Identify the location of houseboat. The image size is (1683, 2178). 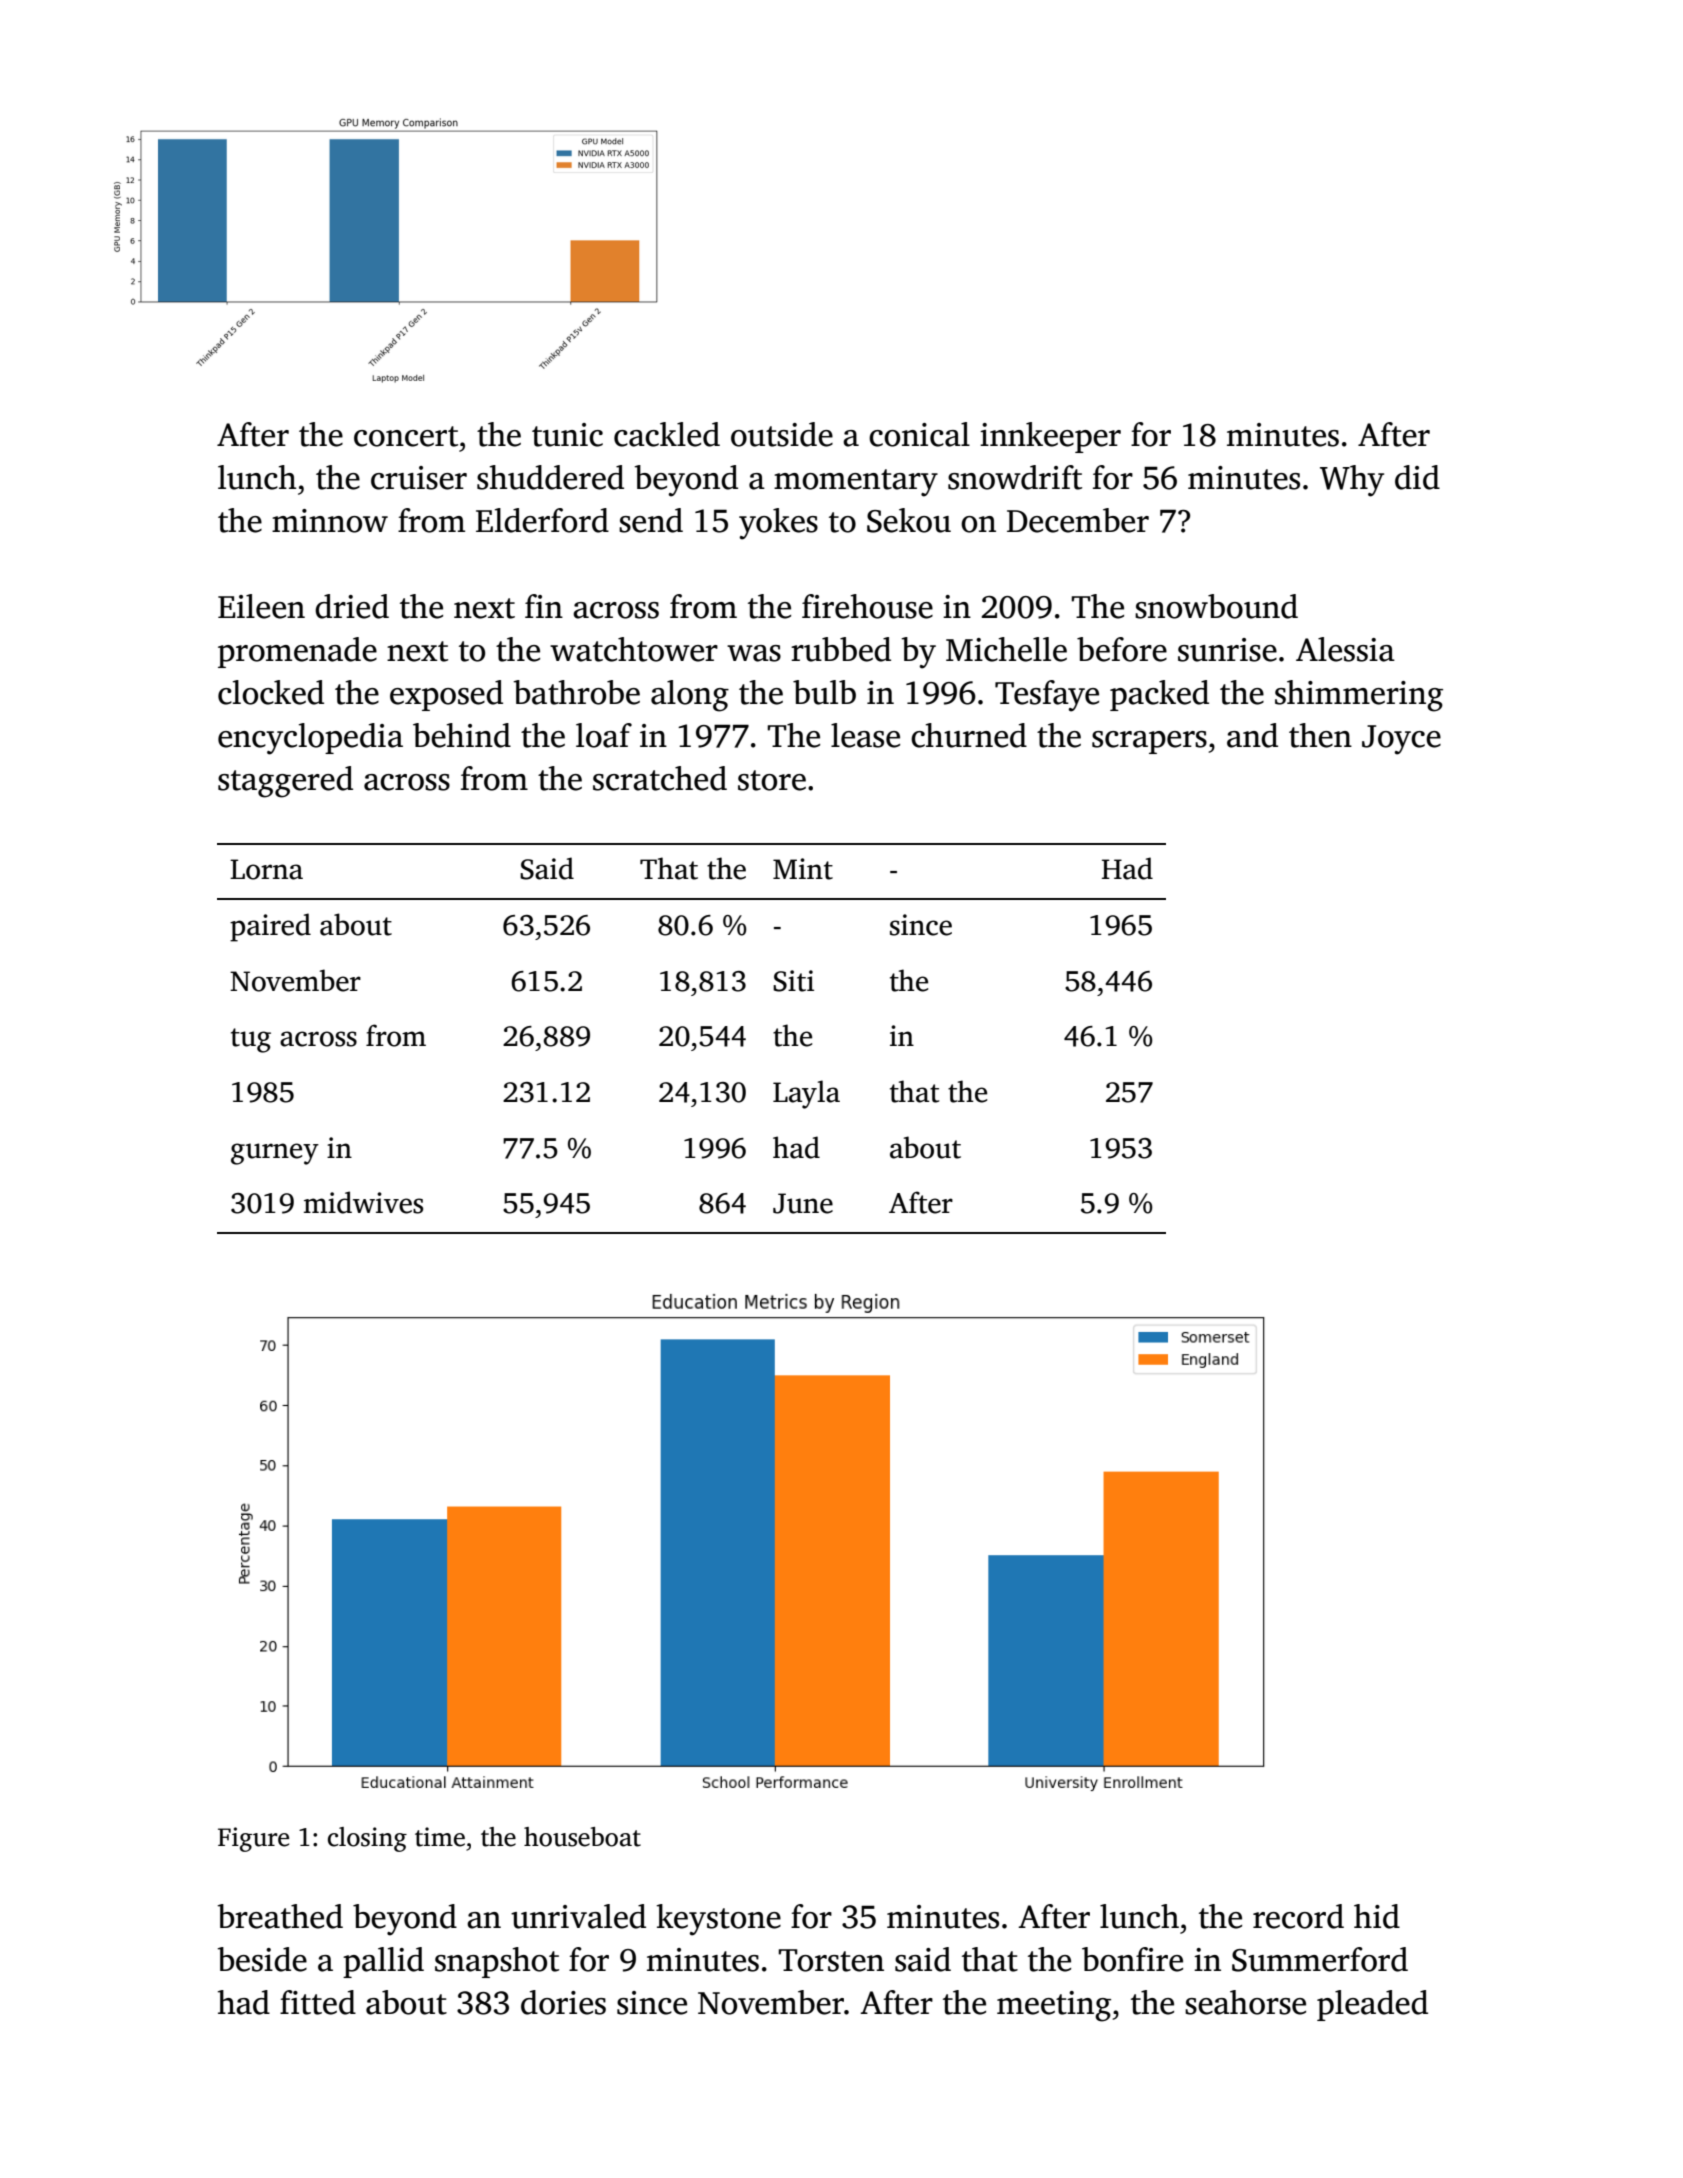
(582, 1837).
